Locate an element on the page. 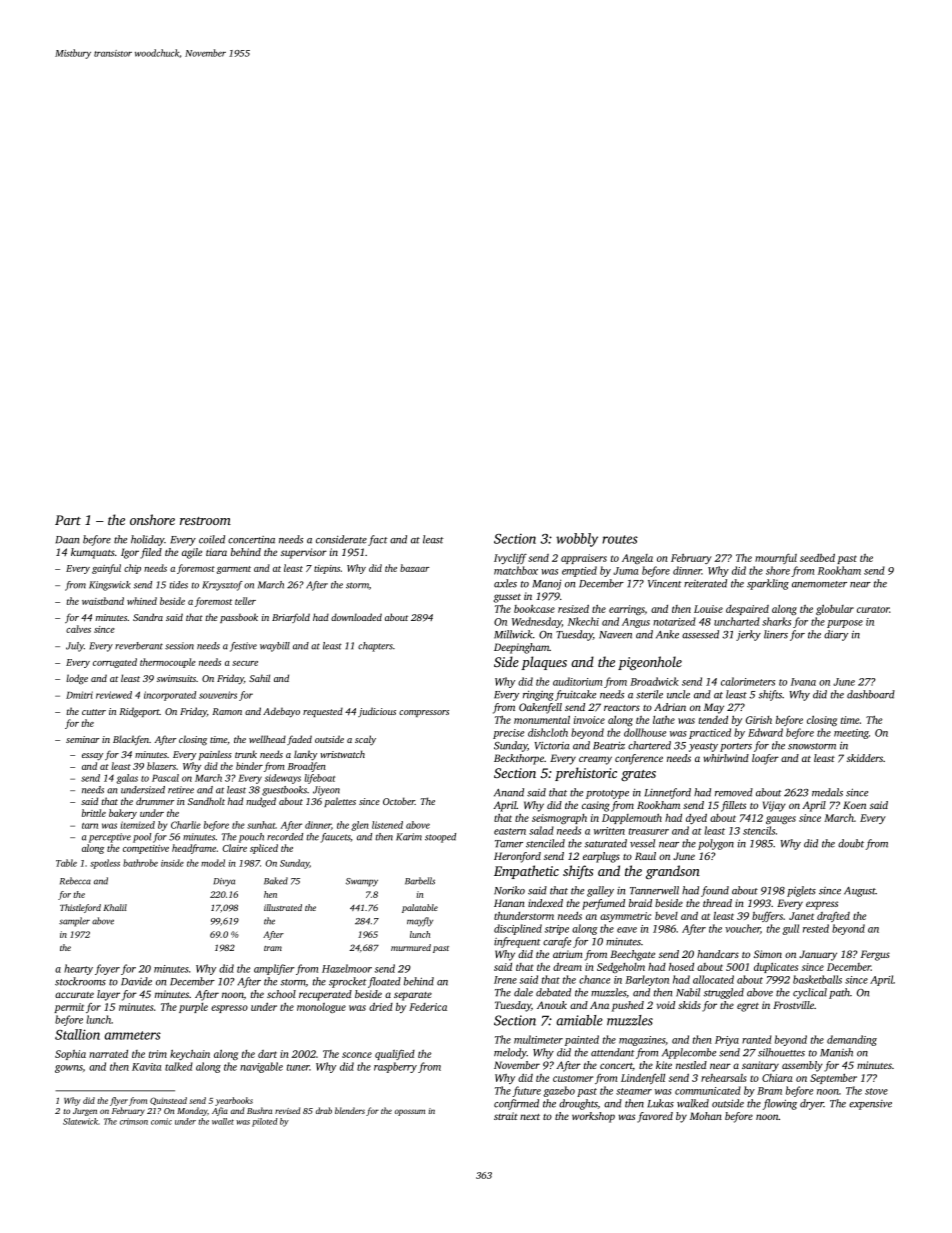 The image size is (952, 1233). routes is located at coordinates (620, 539).
